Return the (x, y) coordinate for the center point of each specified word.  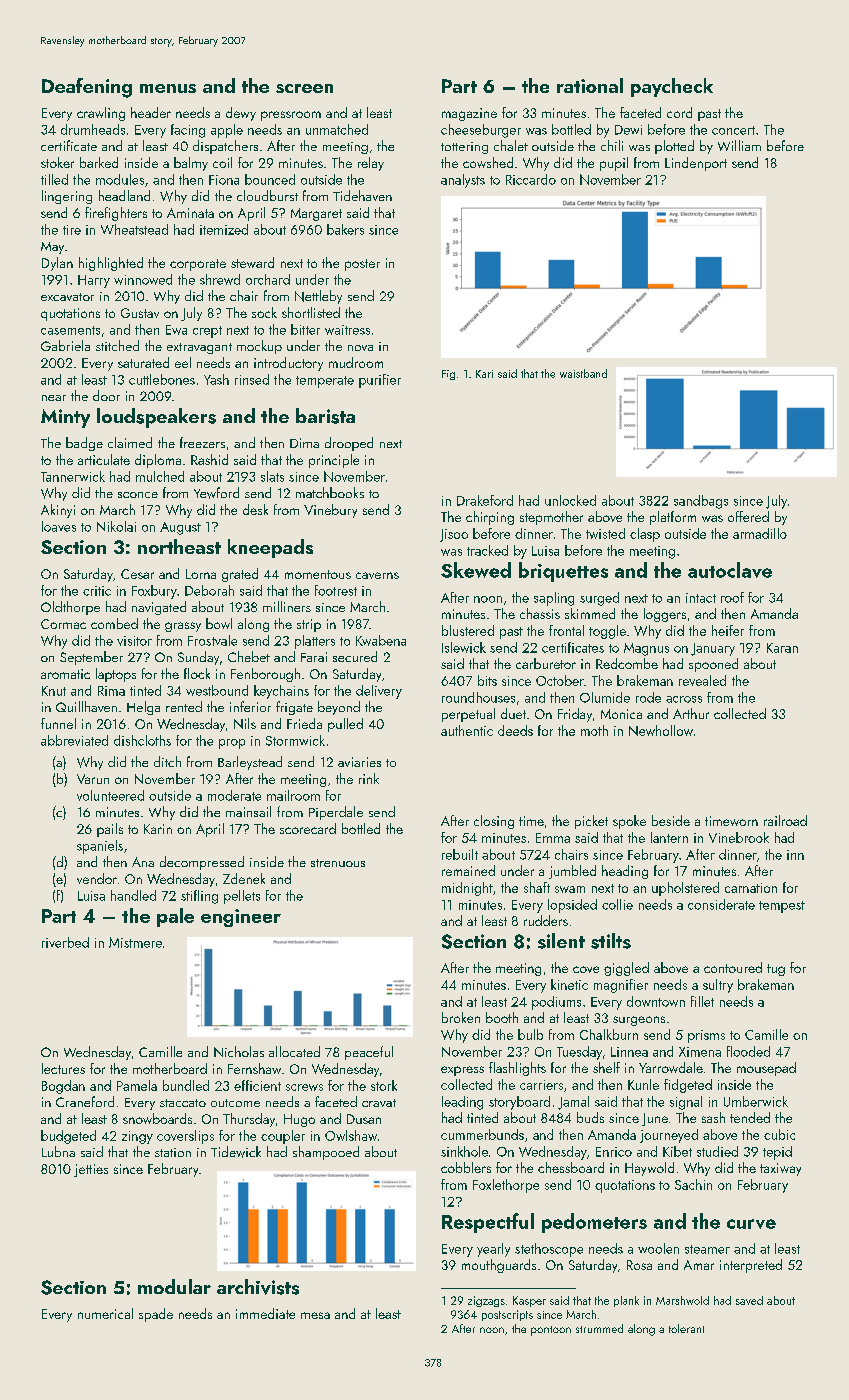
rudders (546, 920)
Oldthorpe (70, 608)
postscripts (507, 1315)
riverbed (65, 942)
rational (590, 85)
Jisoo (454, 535)
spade (156, 1315)
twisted (605, 533)
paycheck (672, 87)
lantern (669, 837)
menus (168, 88)
